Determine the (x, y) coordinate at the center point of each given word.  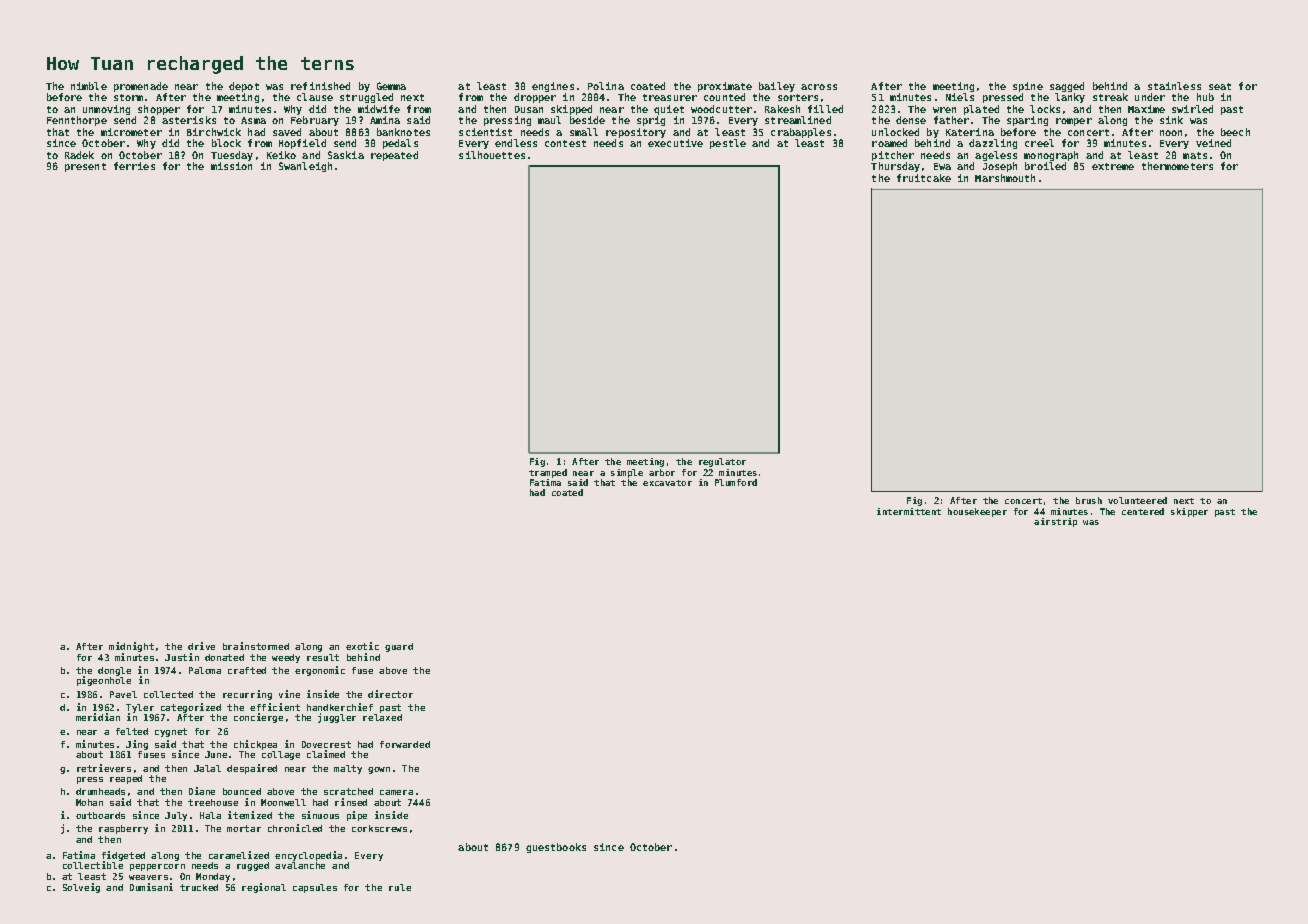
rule (400, 887)
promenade (141, 87)
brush (1089, 500)
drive (201, 646)
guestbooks (556, 848)
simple (627, 473)
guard (399, 647)
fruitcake (924, 178)
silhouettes (492, 155)
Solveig (81, 888)
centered (1143, 511)
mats (1195, 155)
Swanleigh (305, 167)
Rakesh (782, 109)
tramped (548, 473)
